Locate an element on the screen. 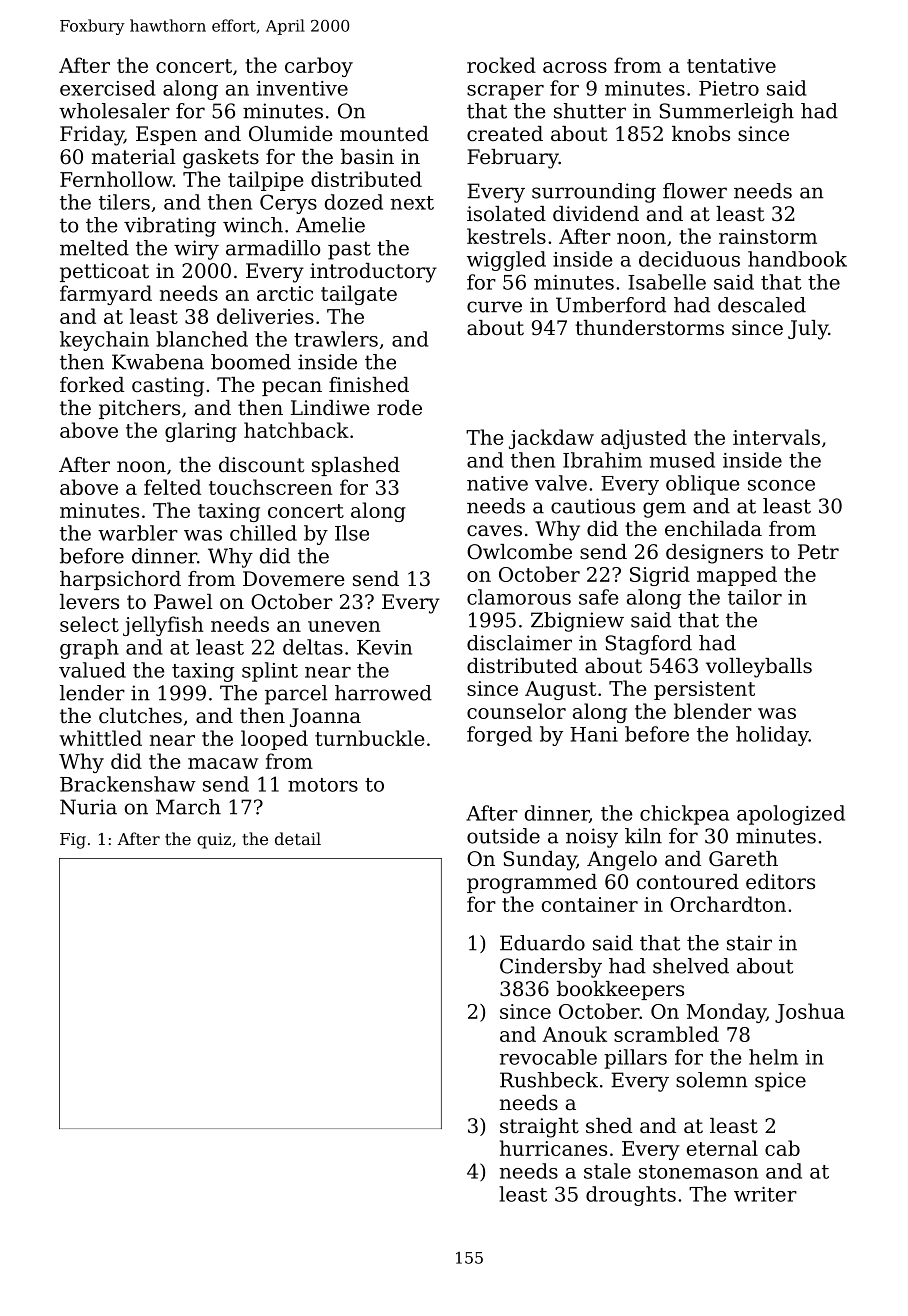 This screenshot has height=1316, width=908. next is located at coordinates (412, 203).
